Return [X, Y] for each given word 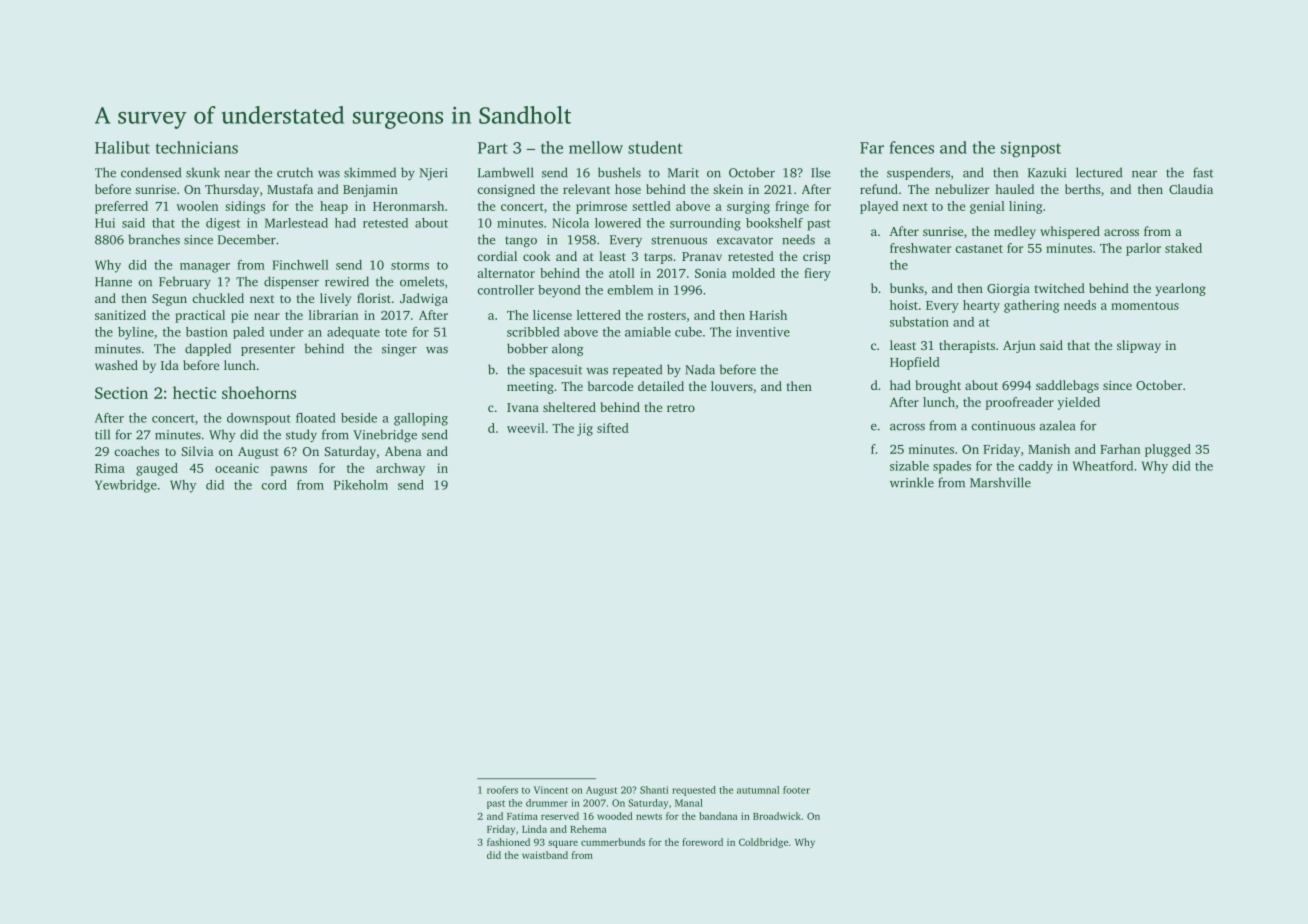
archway [400, 469]
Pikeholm [361, 485]
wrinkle [912, 482]
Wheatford [1103, 466]
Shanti [654, 790]
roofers [502, 790]
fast [1203, 172]
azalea [1057, 425]
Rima [110, 468]
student [655, 147]
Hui [105, 223]
